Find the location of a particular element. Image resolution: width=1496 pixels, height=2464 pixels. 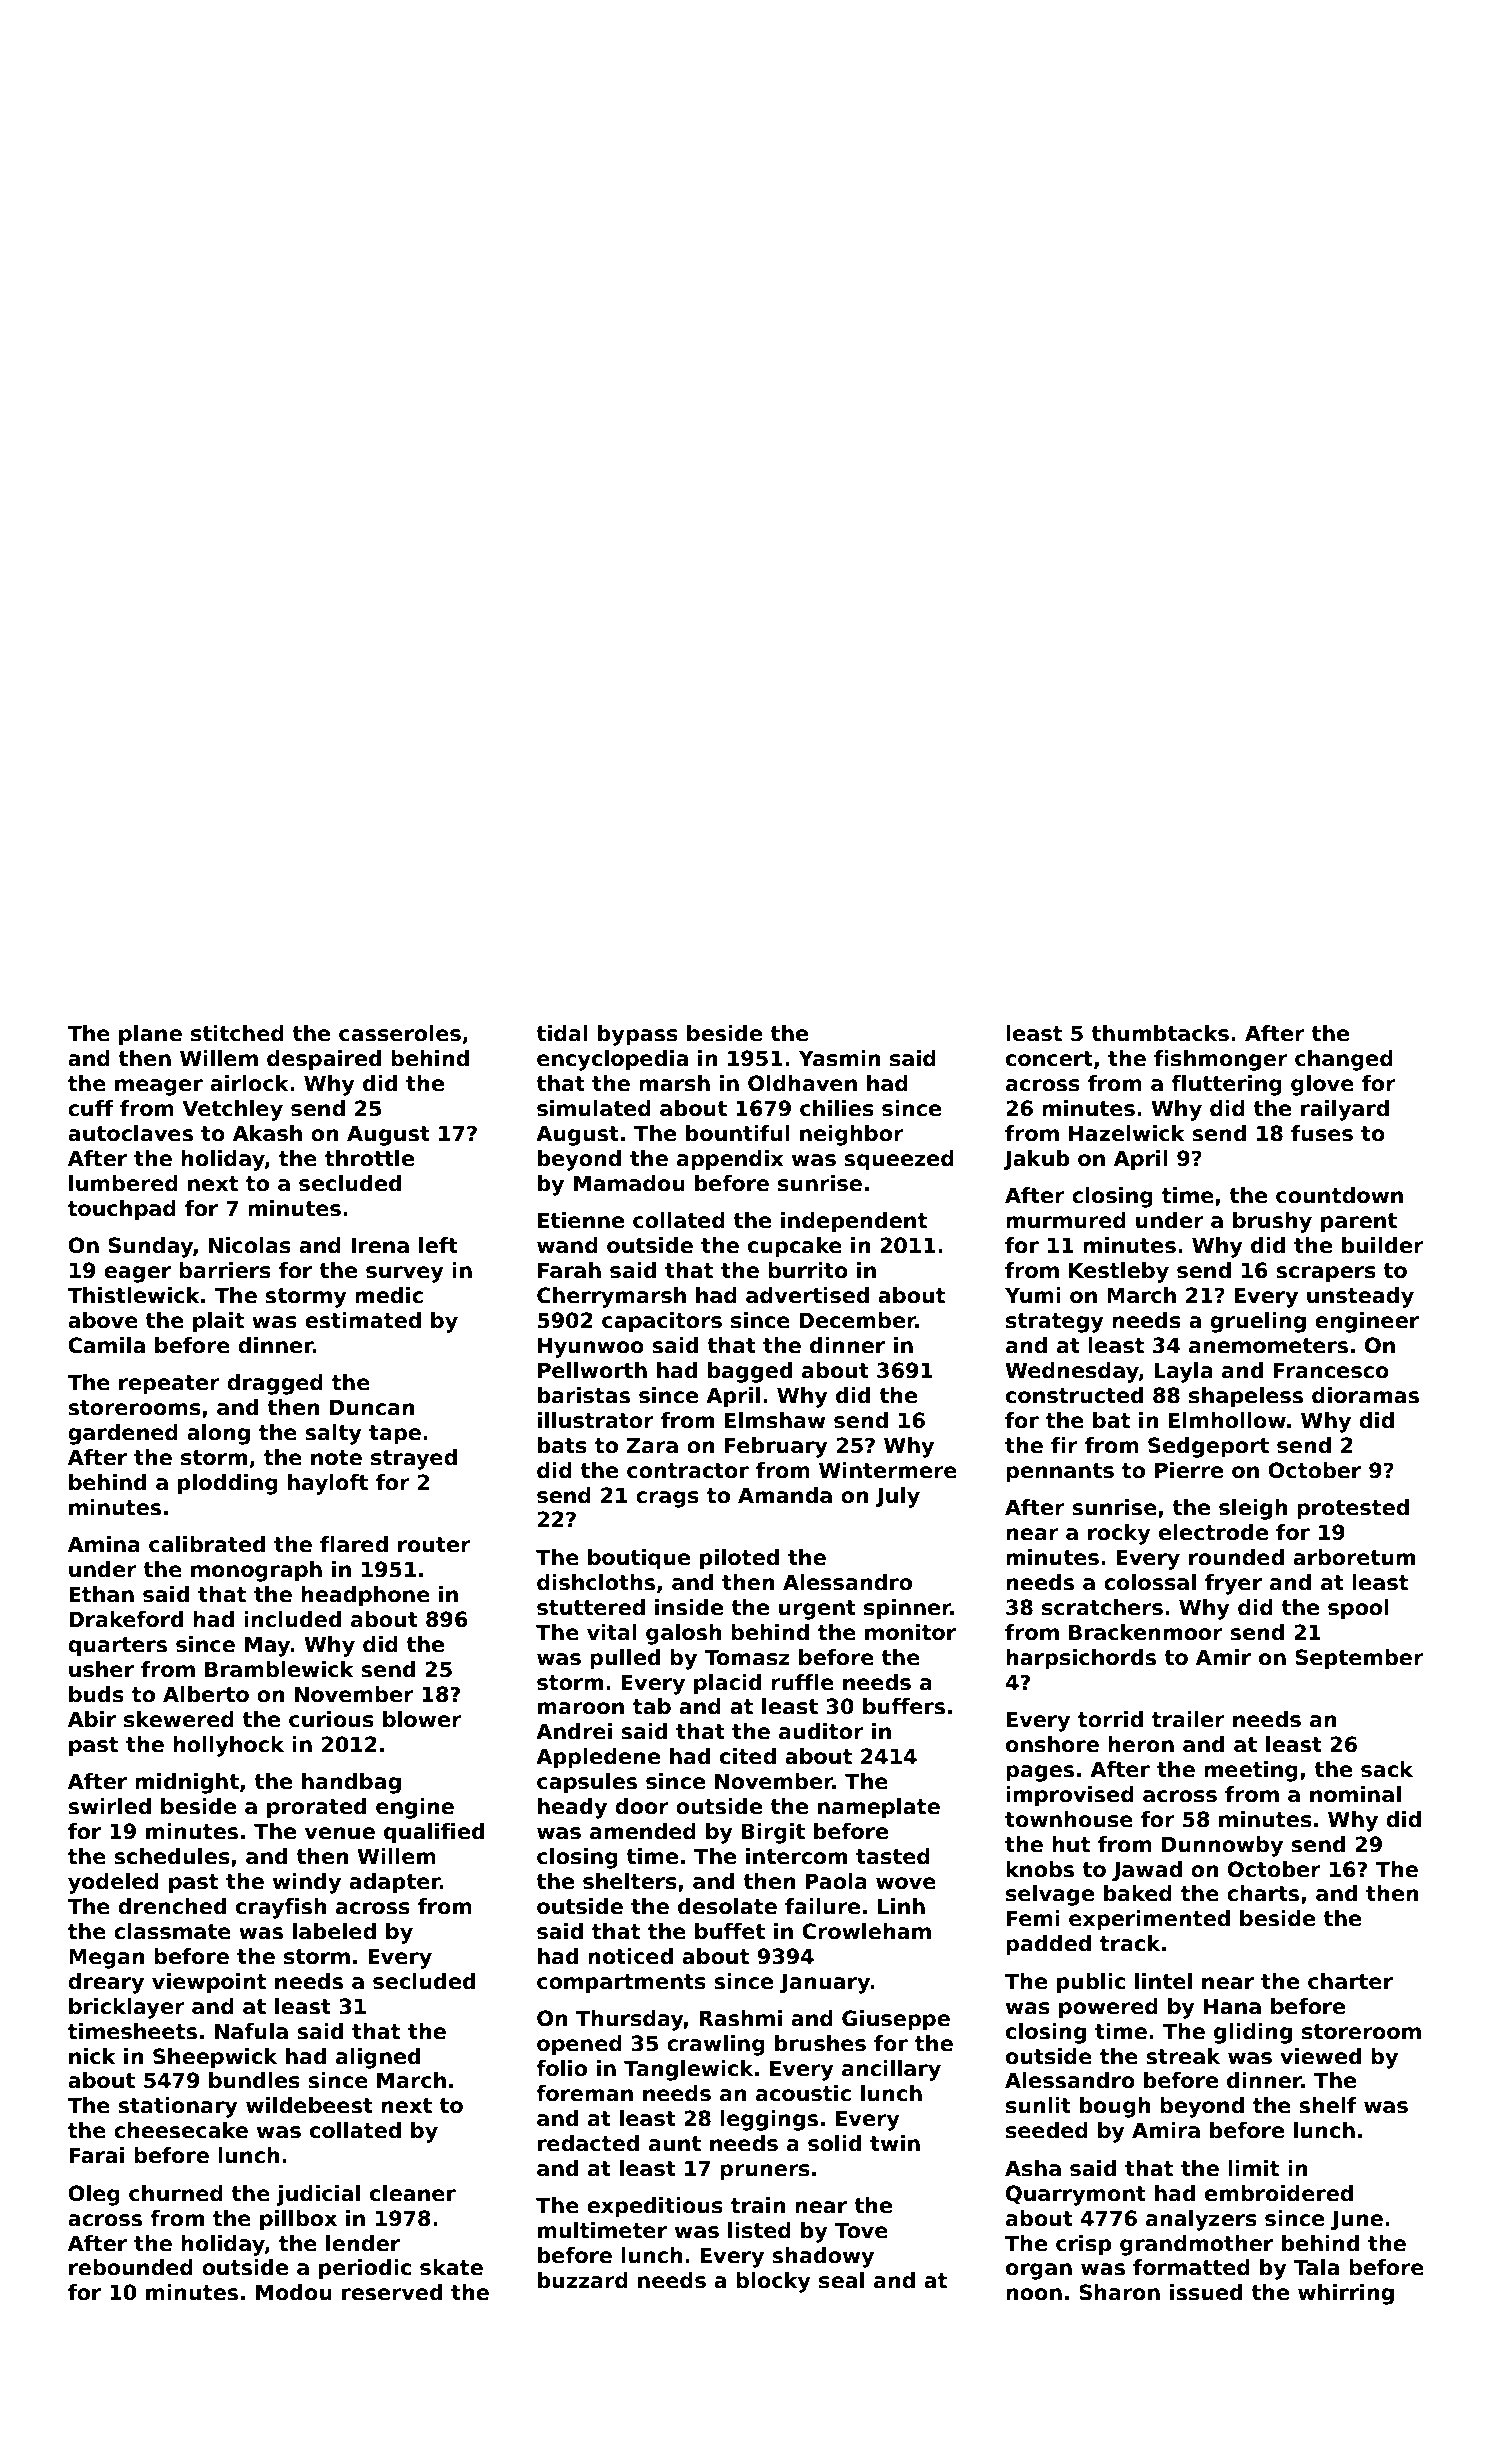

capacitors is located at coordinates (662, 1322).
